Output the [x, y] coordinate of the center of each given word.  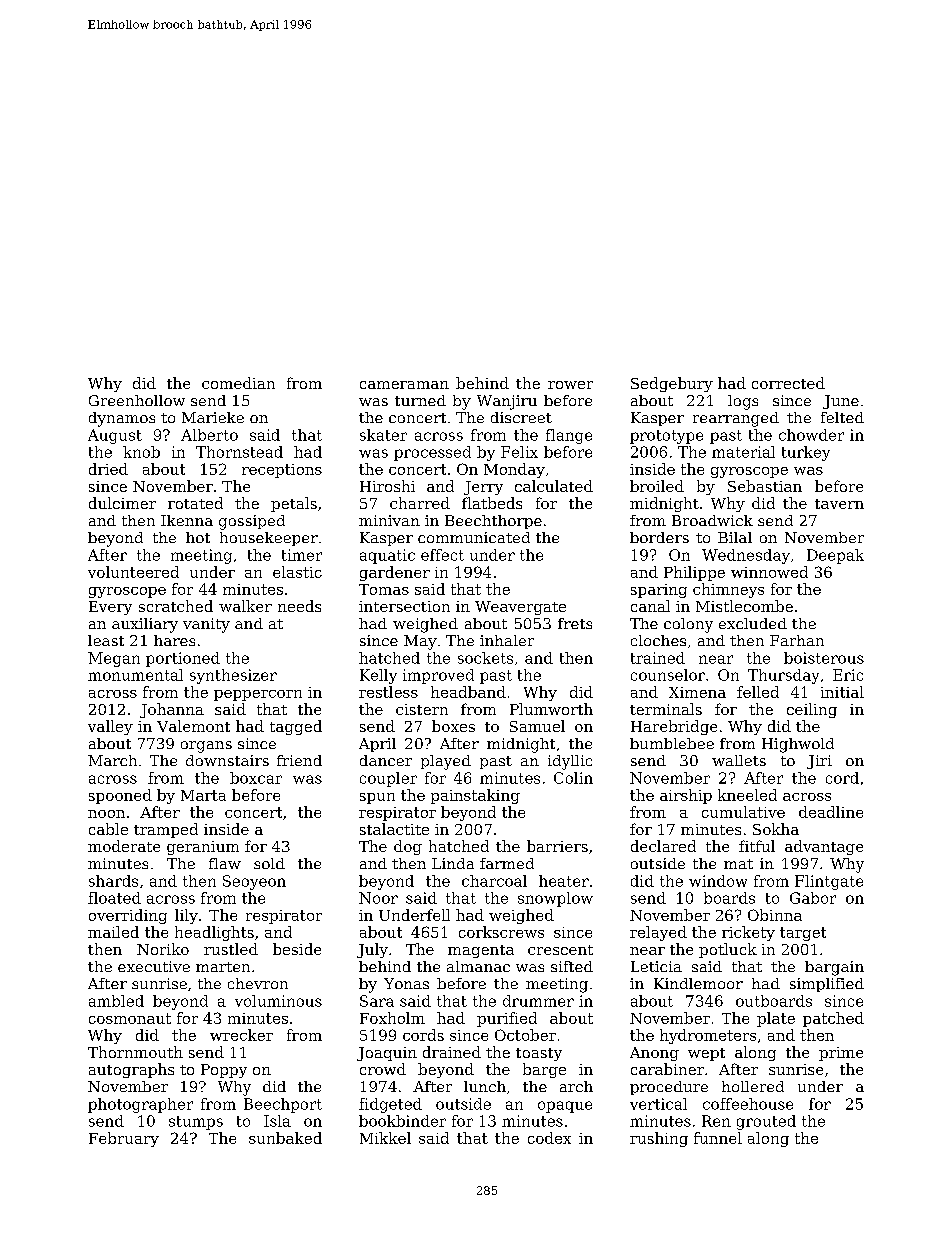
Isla [277, 1121]
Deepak [835, 556]
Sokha [776, 829]
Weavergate [520, 608]
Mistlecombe [744, 606]
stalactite [394, 829]
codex [549, 1138]
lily [186, 916]
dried [108, 469]
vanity [206, 625]
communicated [474, 537]
